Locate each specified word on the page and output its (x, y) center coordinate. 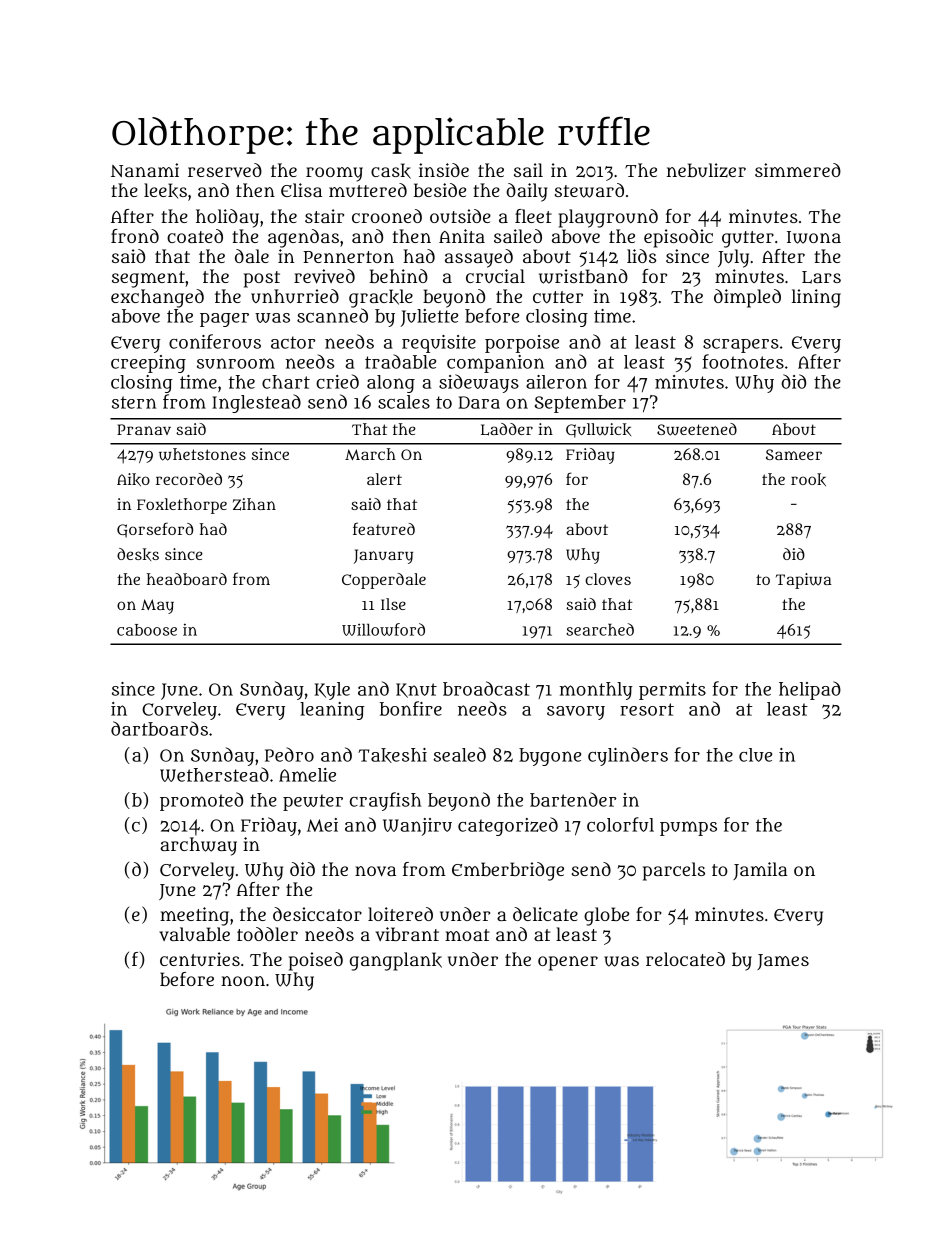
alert (384, 479)
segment (148, 279)
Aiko (133, 479)
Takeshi (392, 755)
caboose (147, 630)
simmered (798, 170)
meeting (194, 916)
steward (589, 190)
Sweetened (697, 429)
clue (755, 755)
